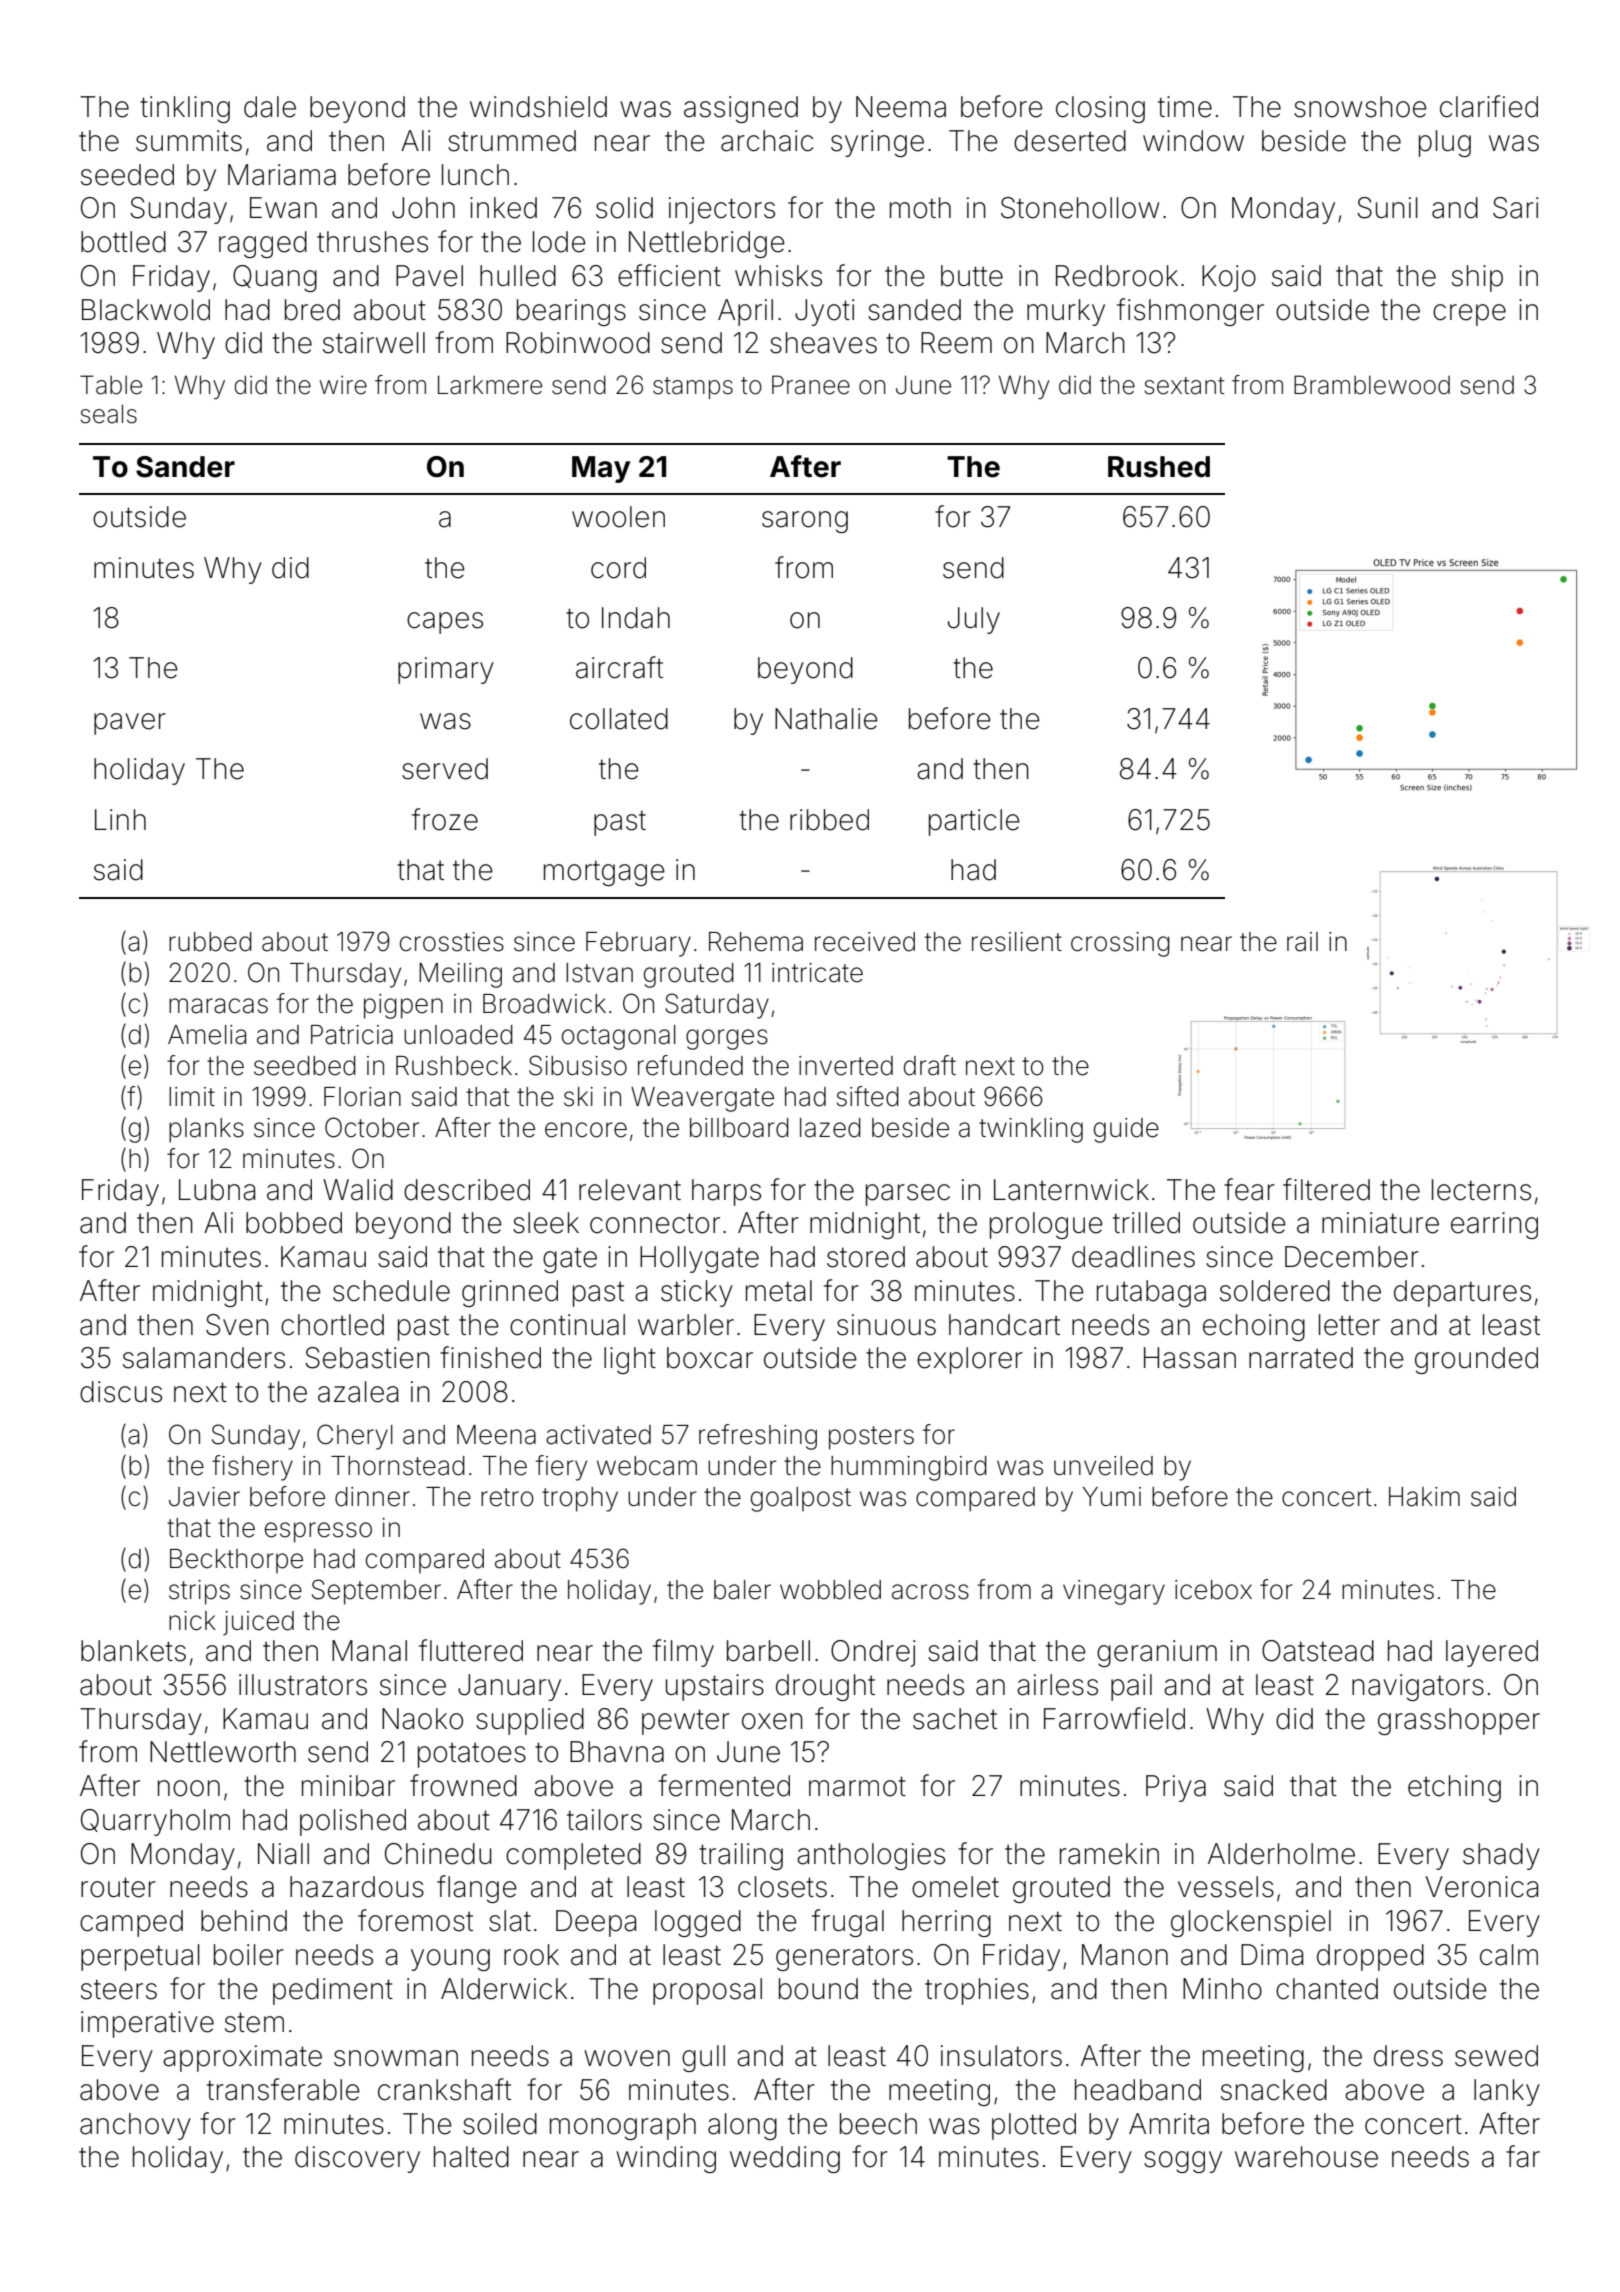 This screenshot has width=1620, height=2292. I want to click on unveiled, so click(1103, 1466).
